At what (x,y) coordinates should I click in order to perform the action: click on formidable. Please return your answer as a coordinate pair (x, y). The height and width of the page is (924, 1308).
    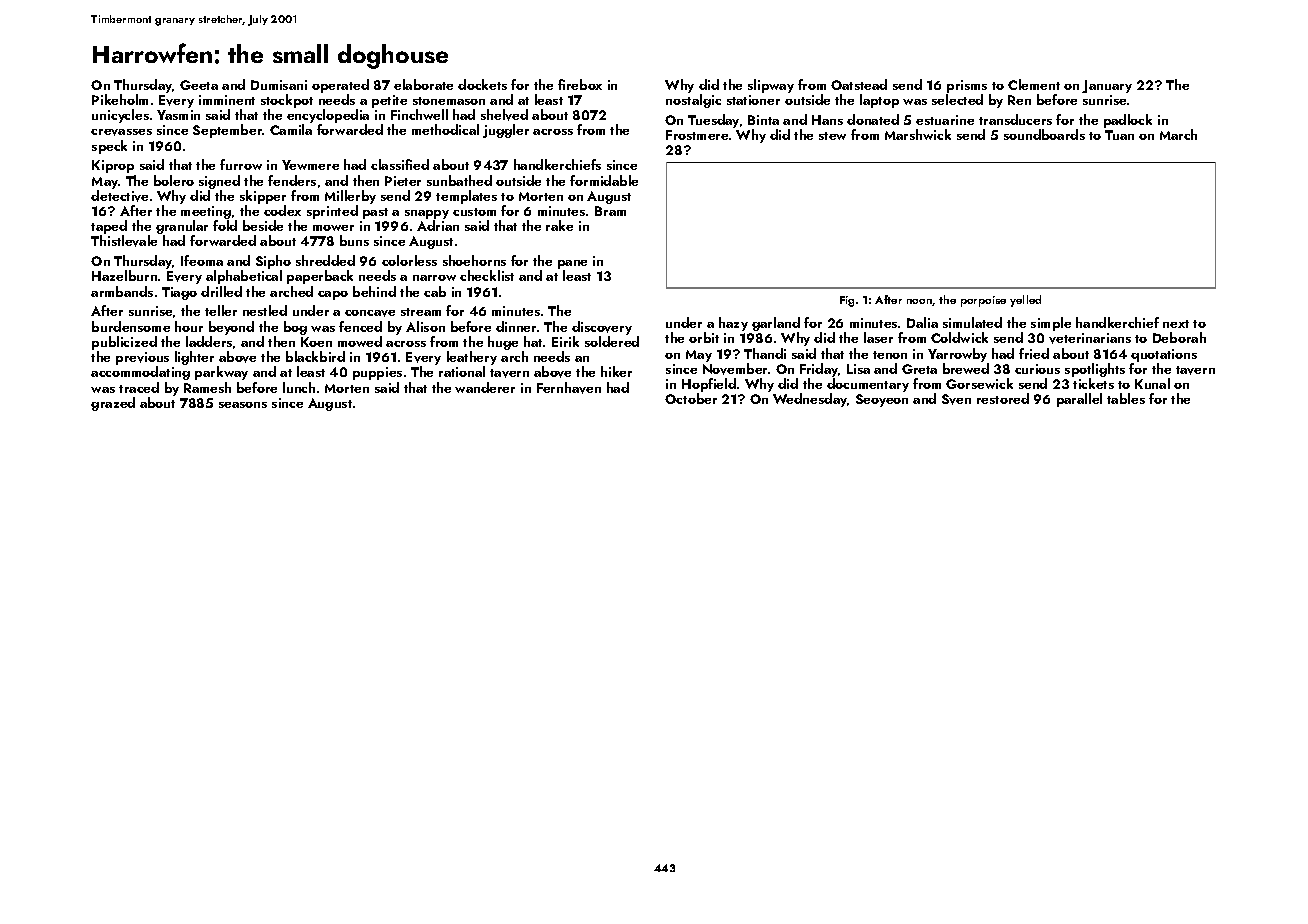
    Looking at the image, I should click on (604, 180).
